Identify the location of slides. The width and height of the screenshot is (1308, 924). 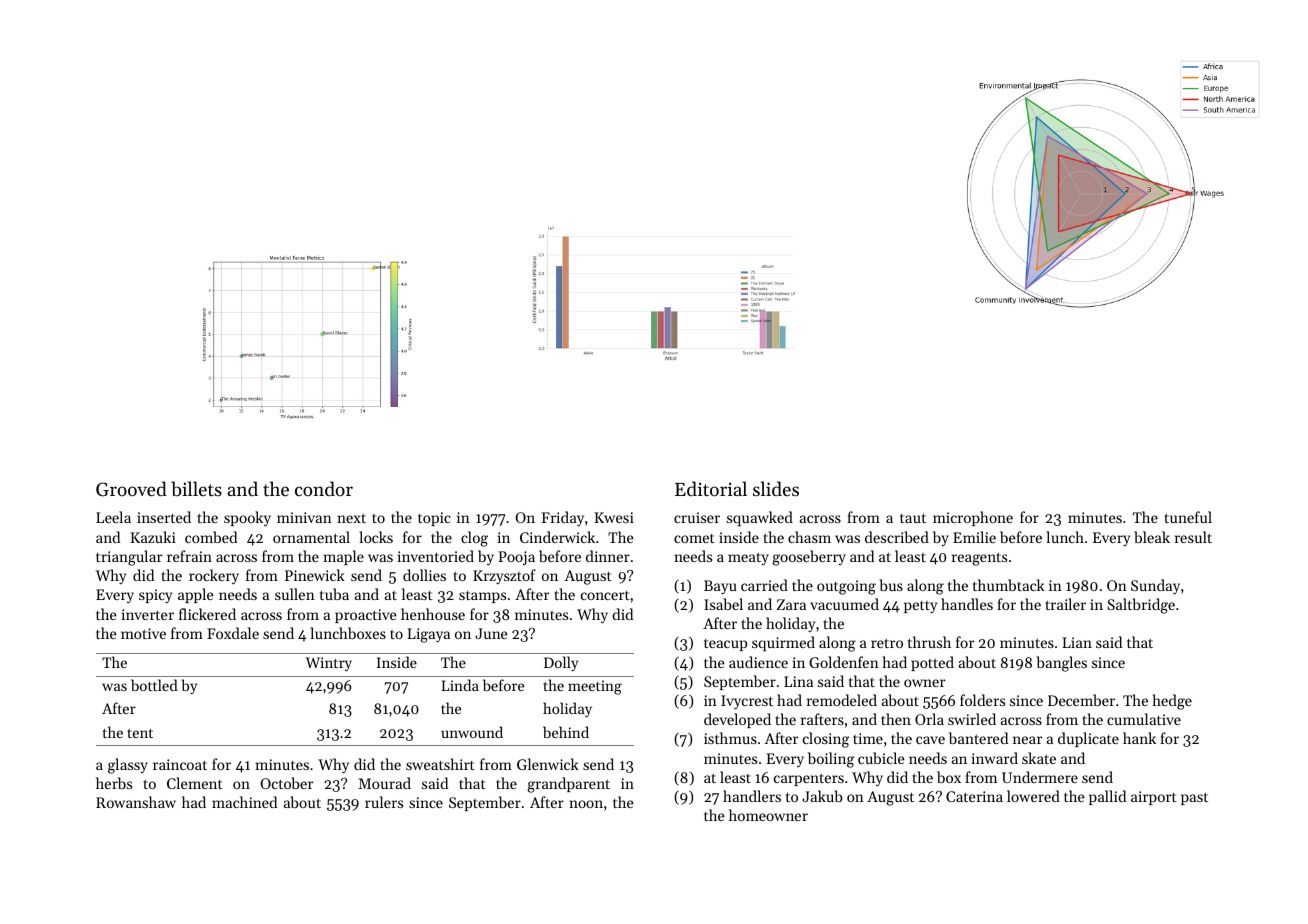
(776, 488).
